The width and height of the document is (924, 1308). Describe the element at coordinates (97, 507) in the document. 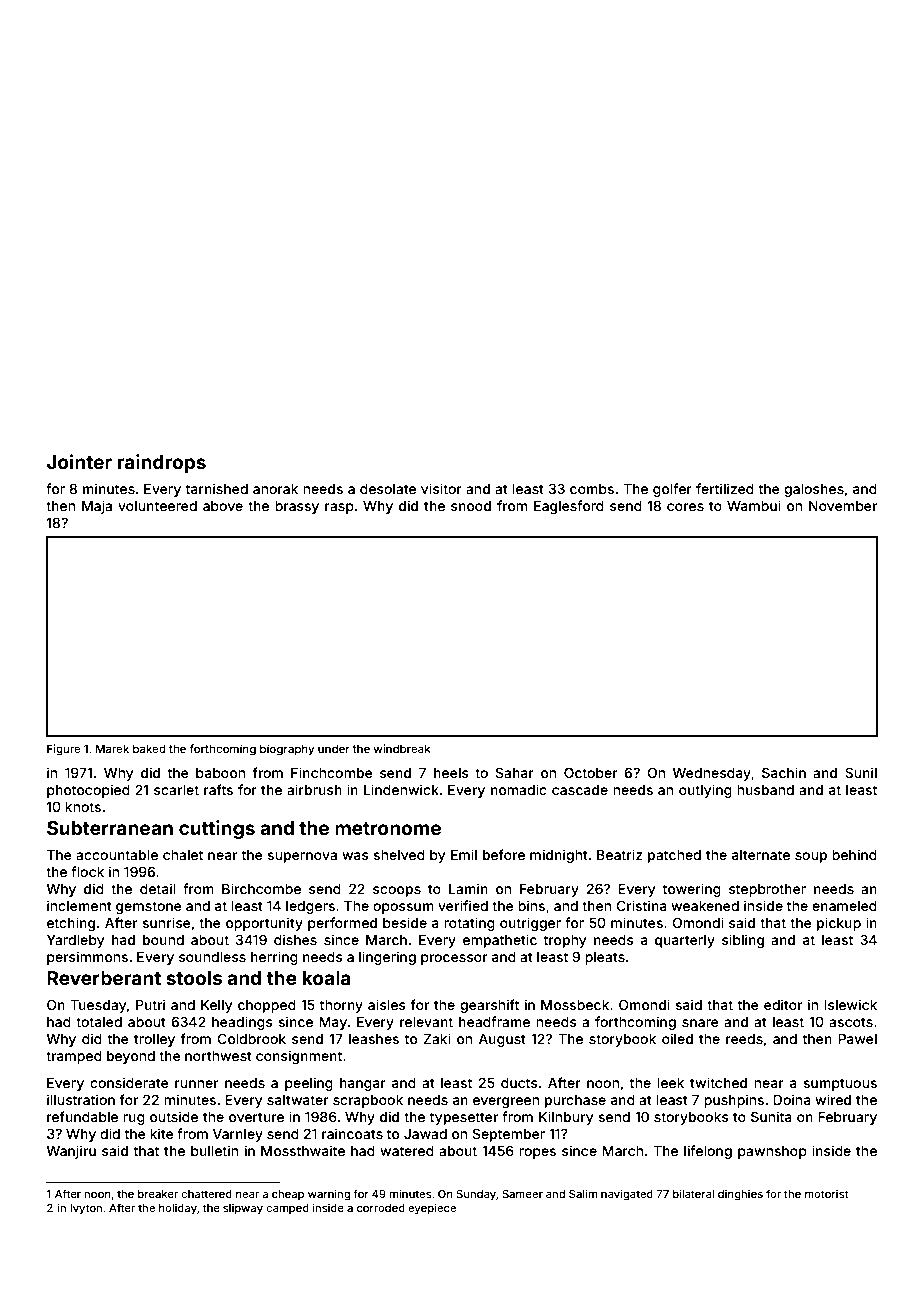

I see `Maja` at that location.
